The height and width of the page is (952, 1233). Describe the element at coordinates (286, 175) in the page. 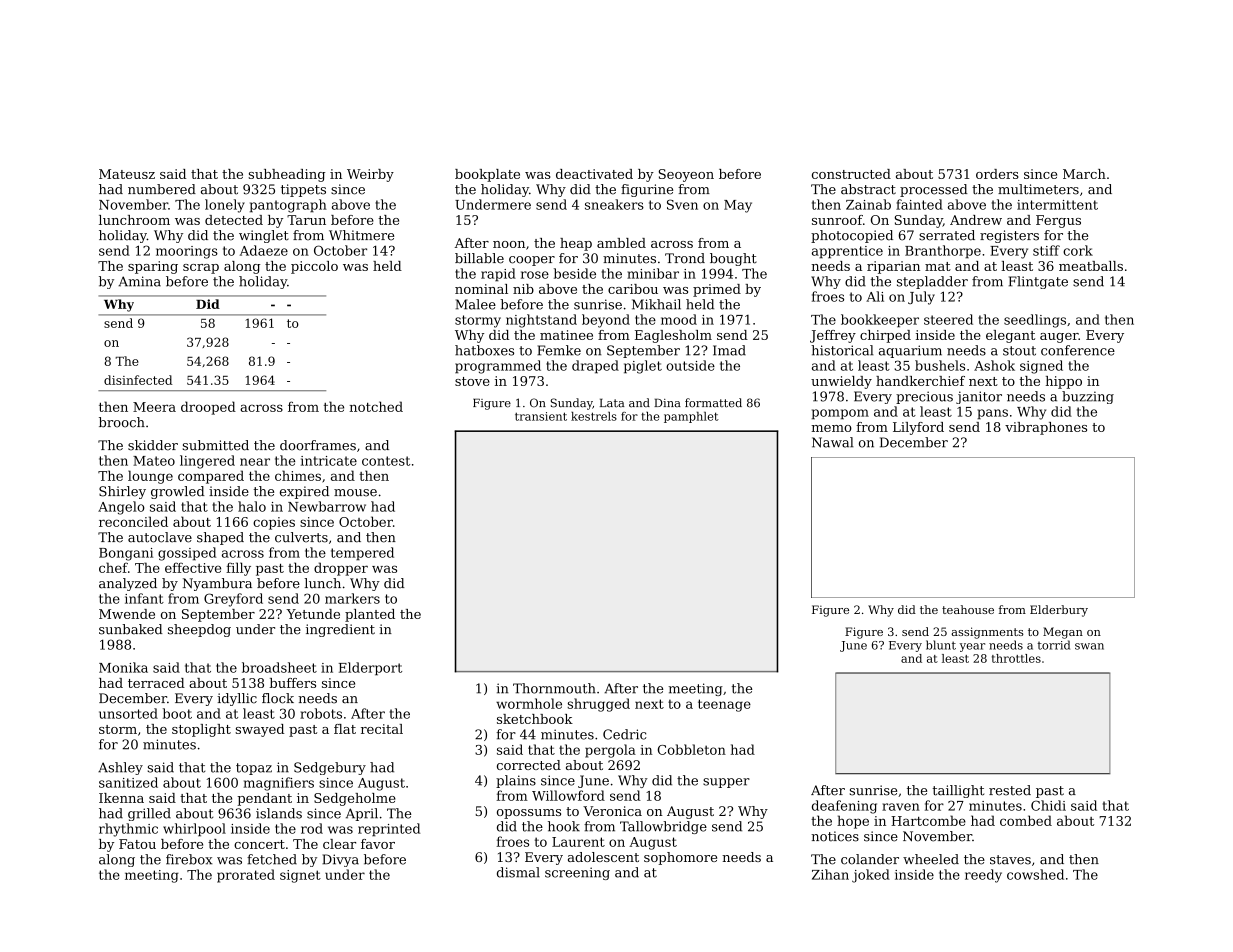

I see `subheading` at that location.
